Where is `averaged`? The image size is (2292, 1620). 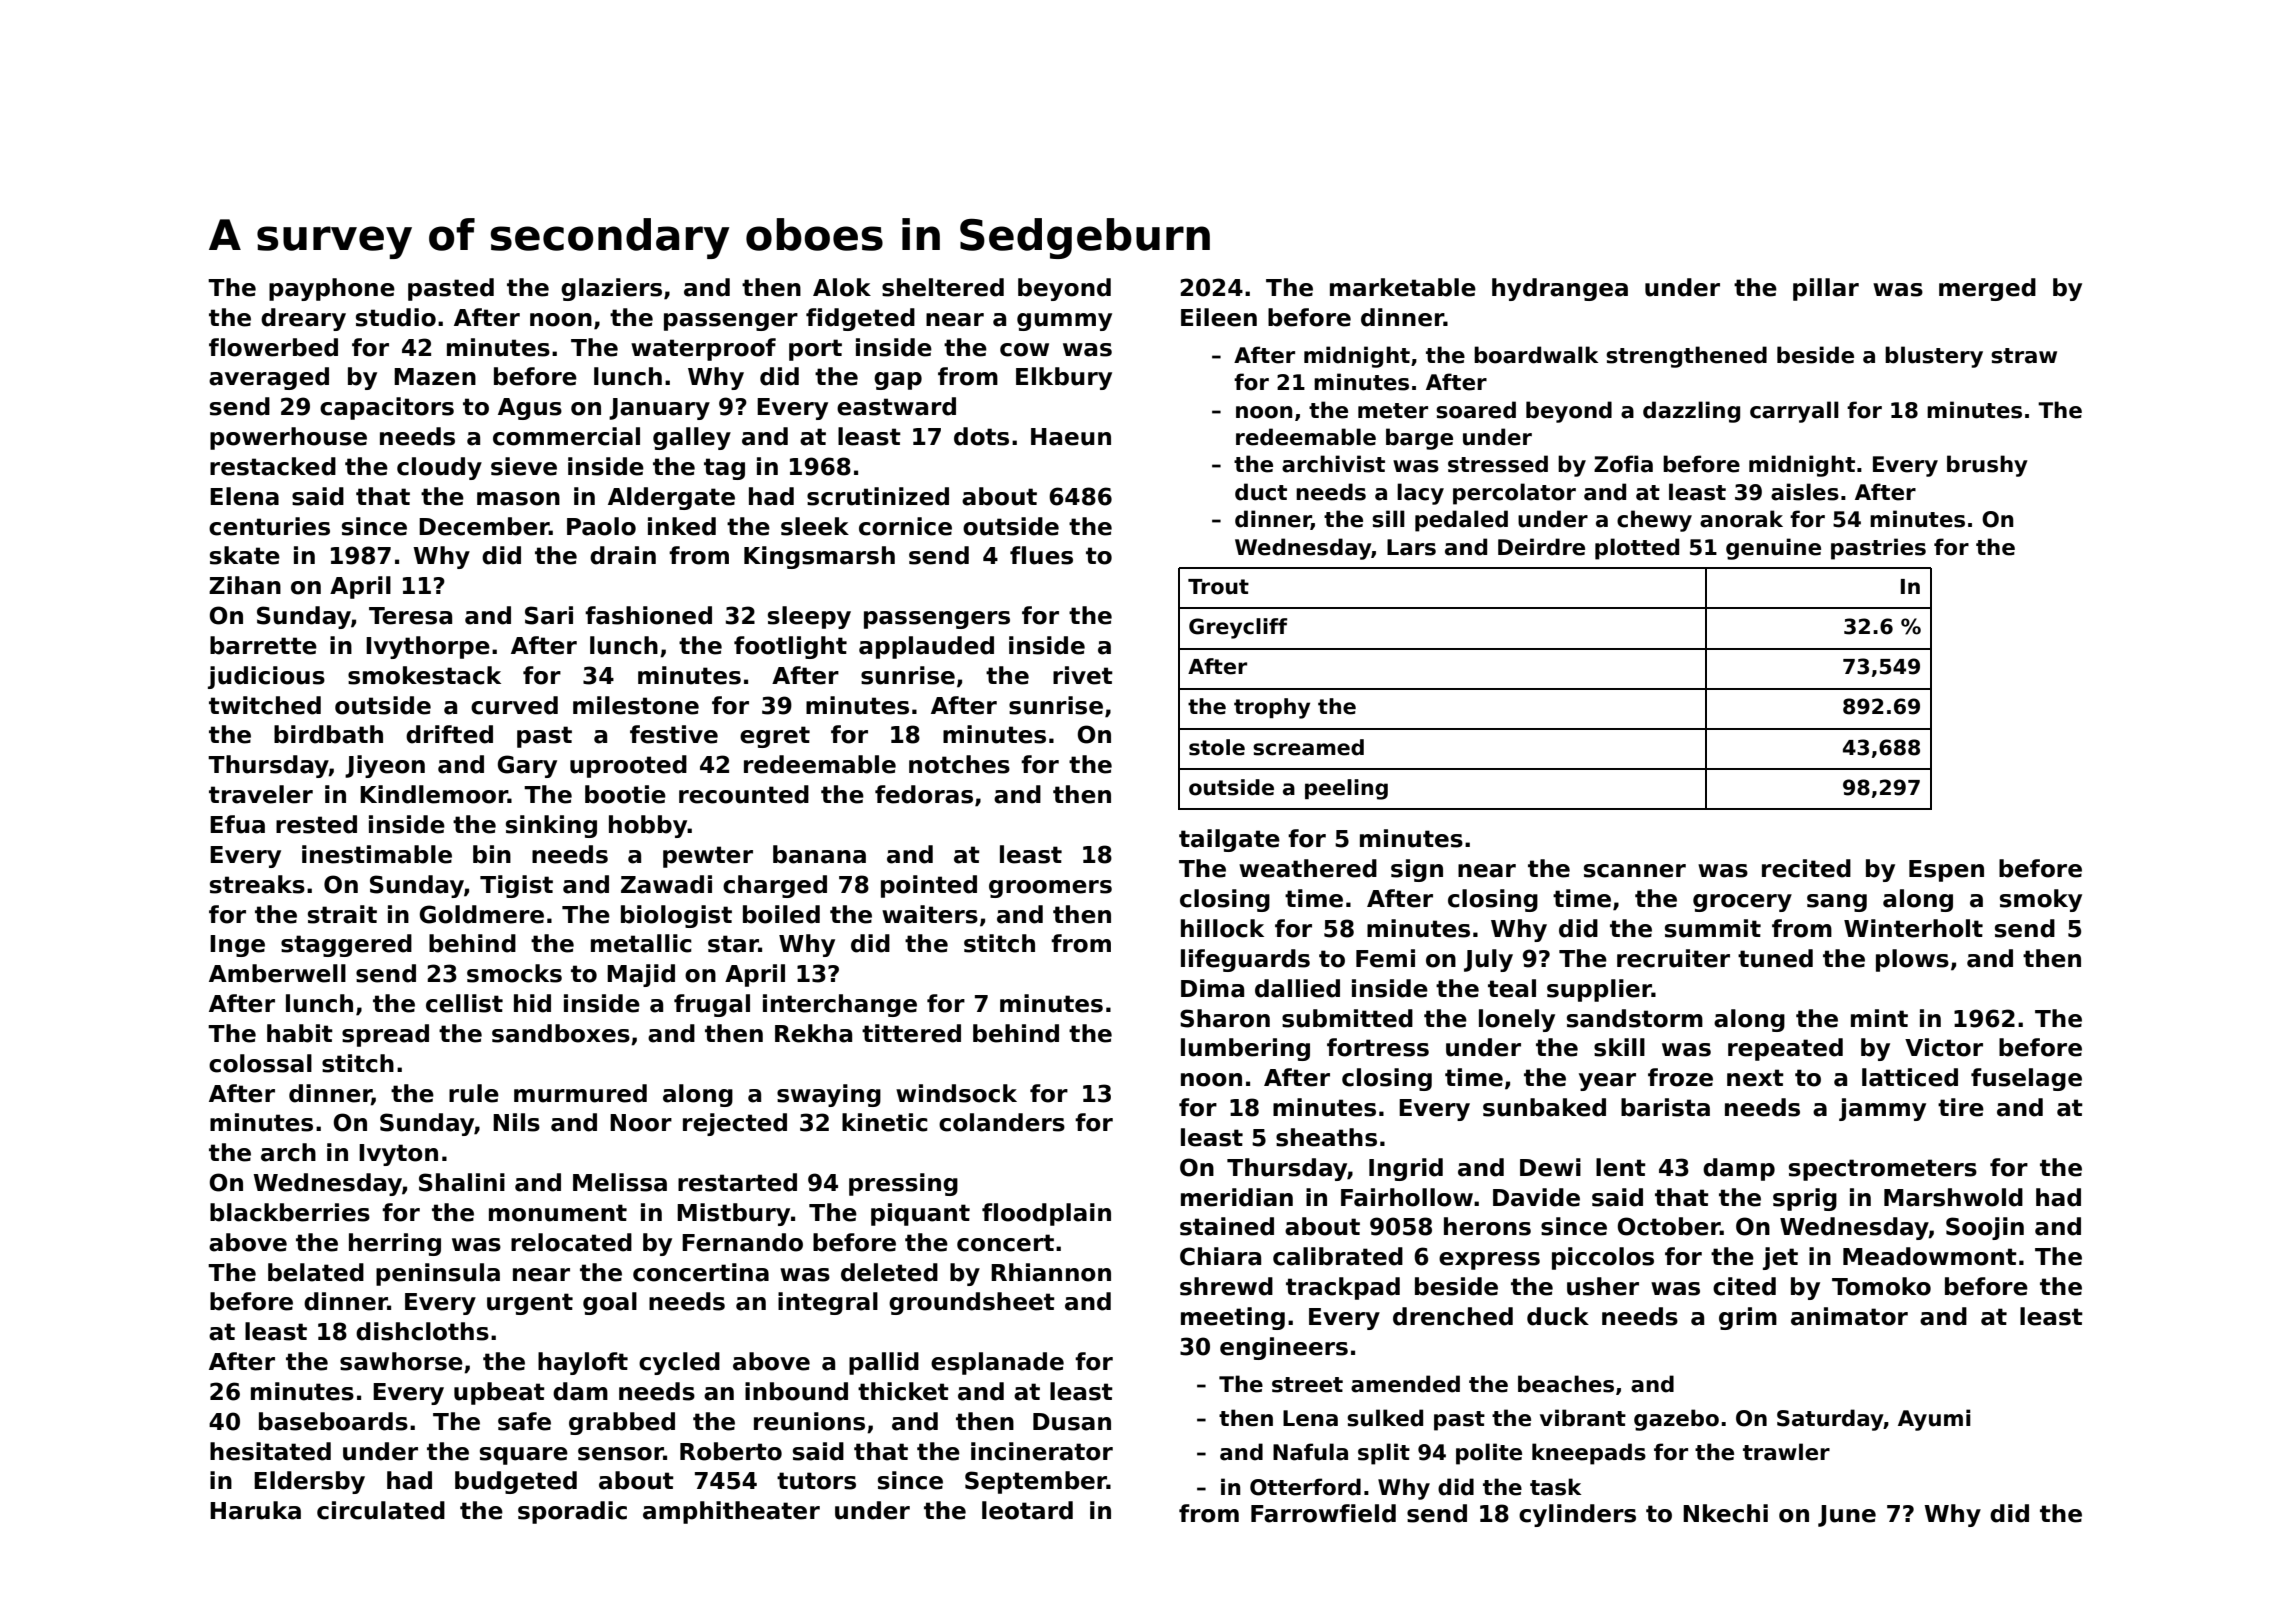 averaged is located at coordinates (269, 378).
